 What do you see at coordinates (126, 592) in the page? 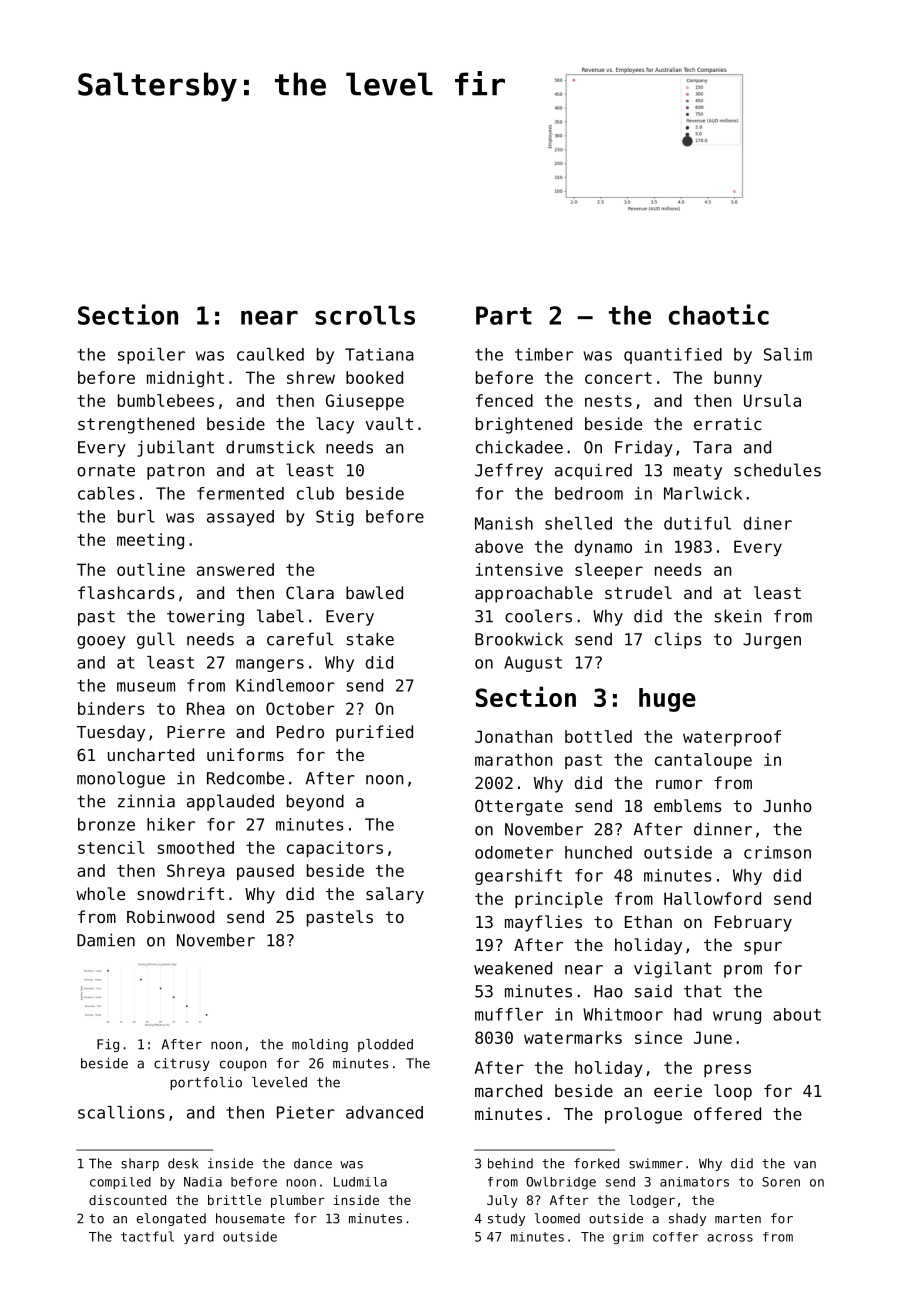
I see `flashcards` at bounding box center [126, 592].
